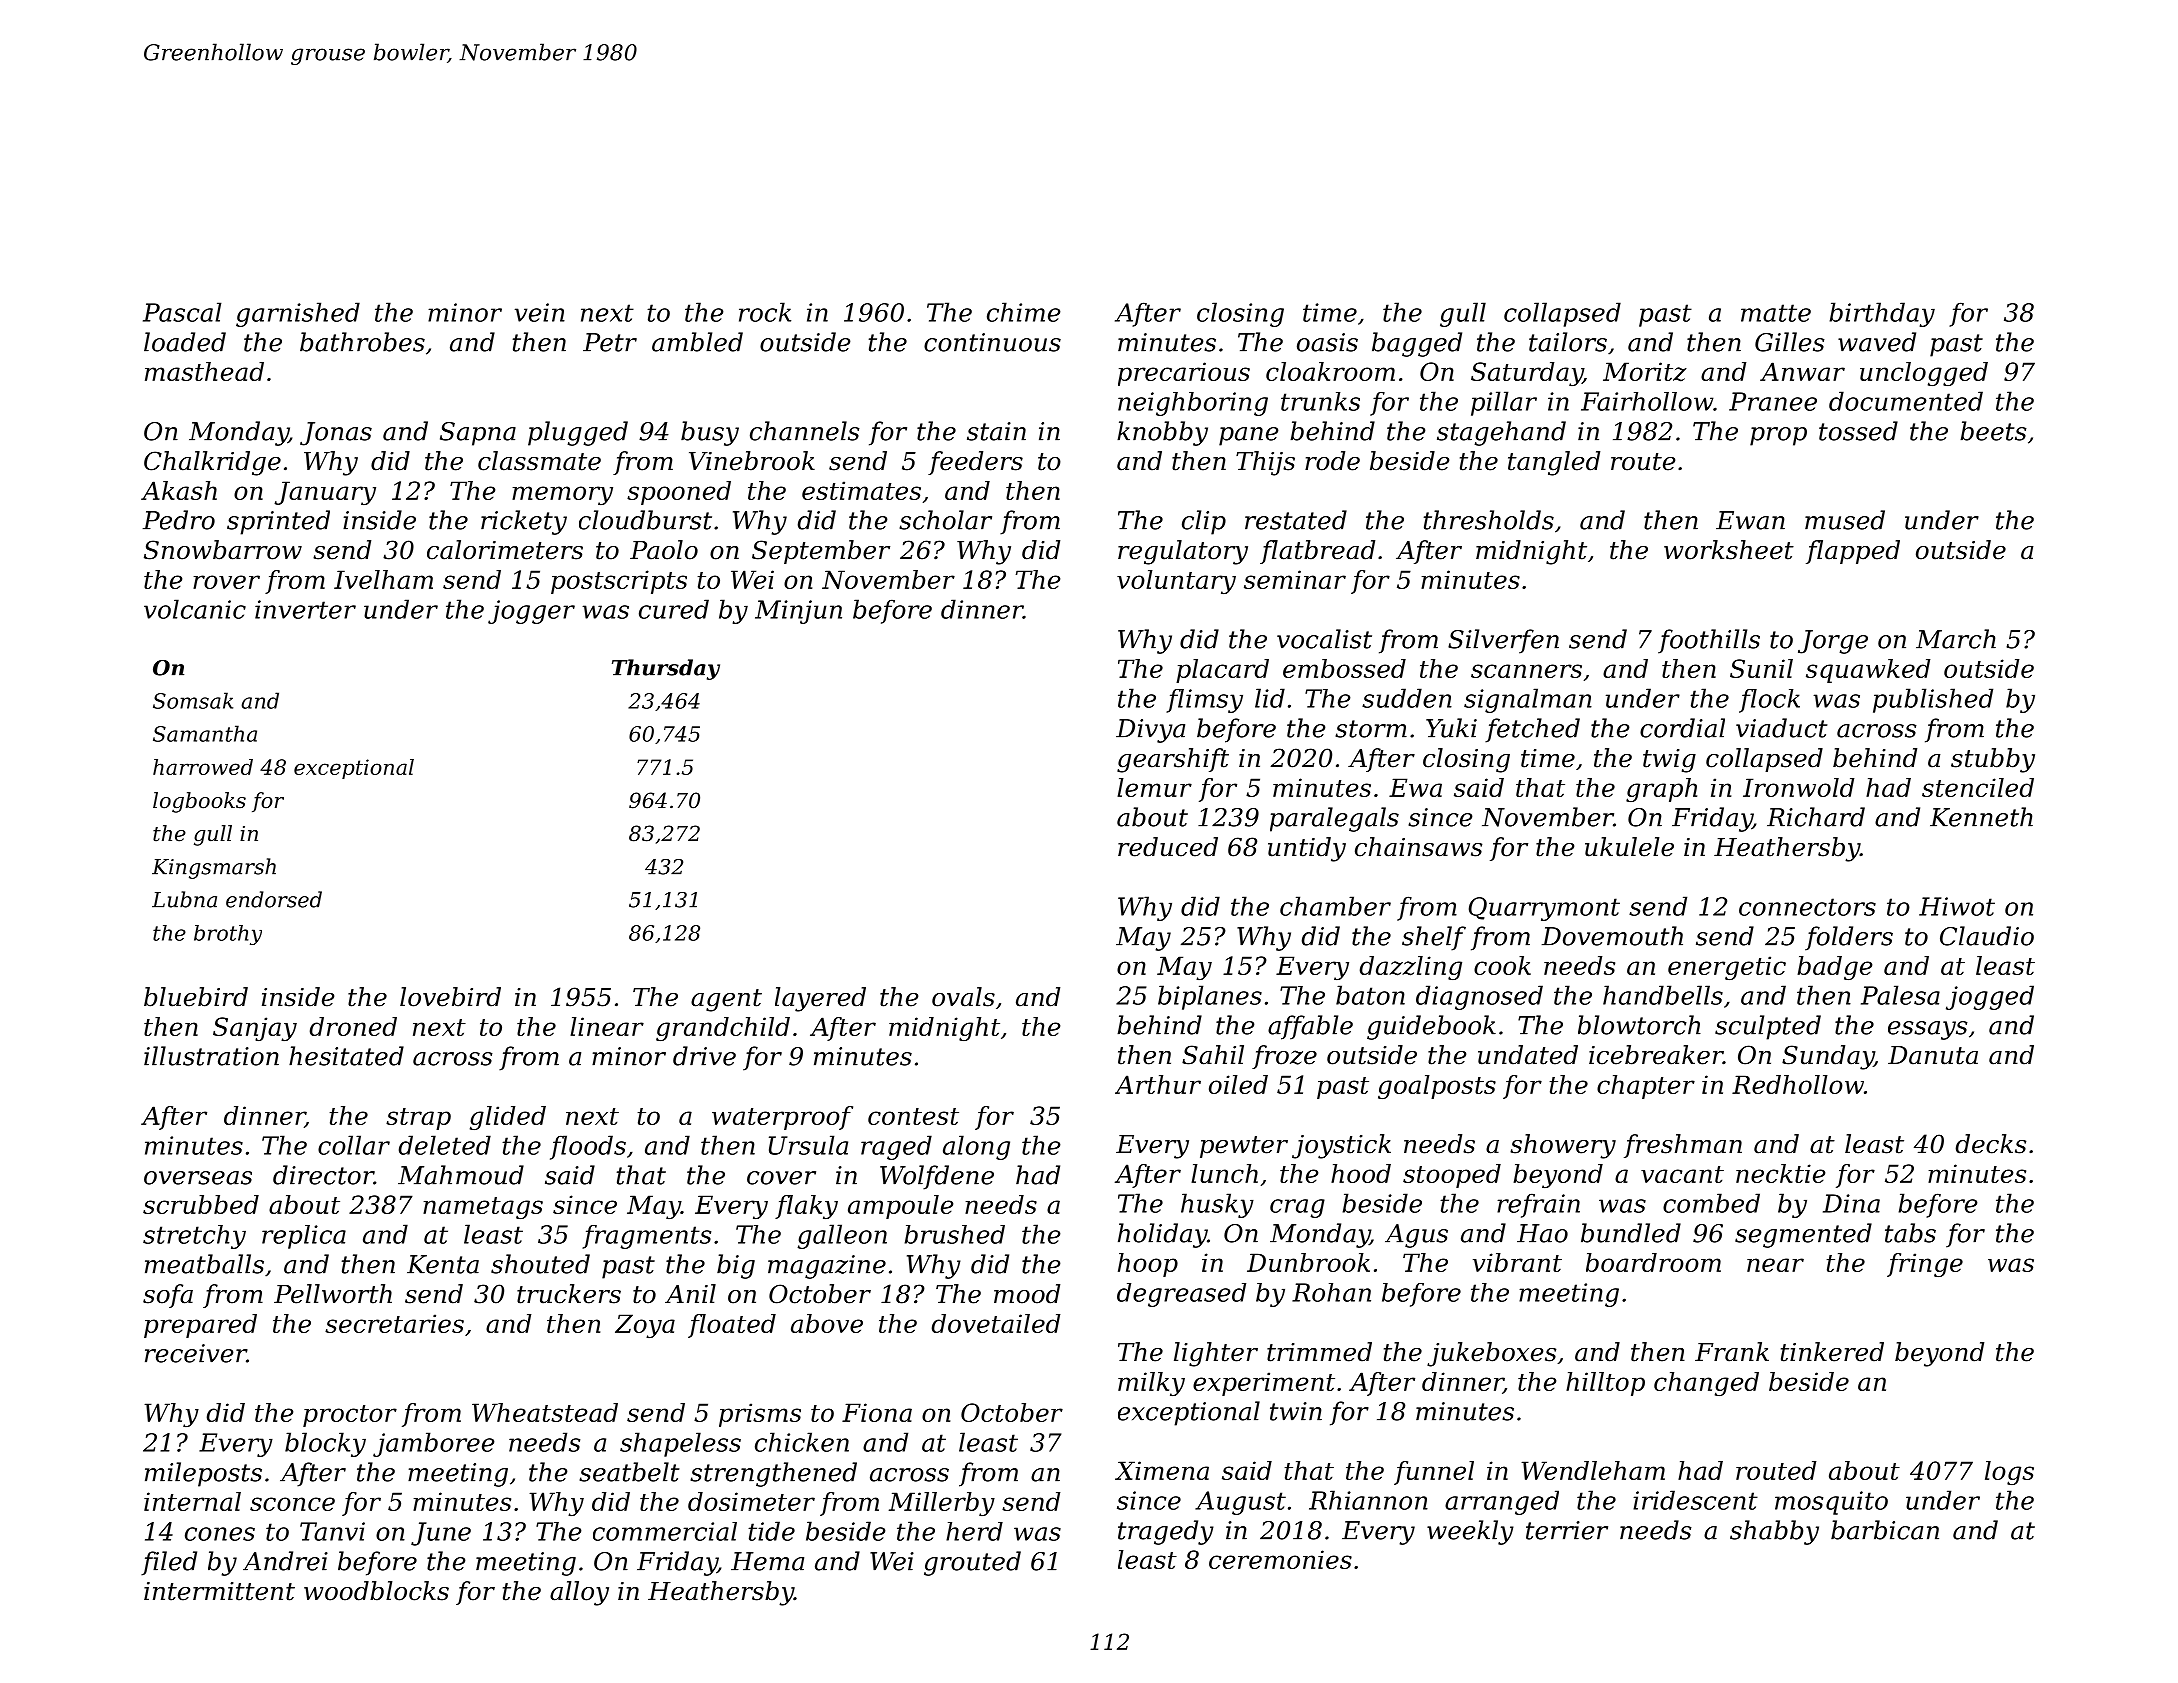  I want to click on scholar, so click(945, 520).
